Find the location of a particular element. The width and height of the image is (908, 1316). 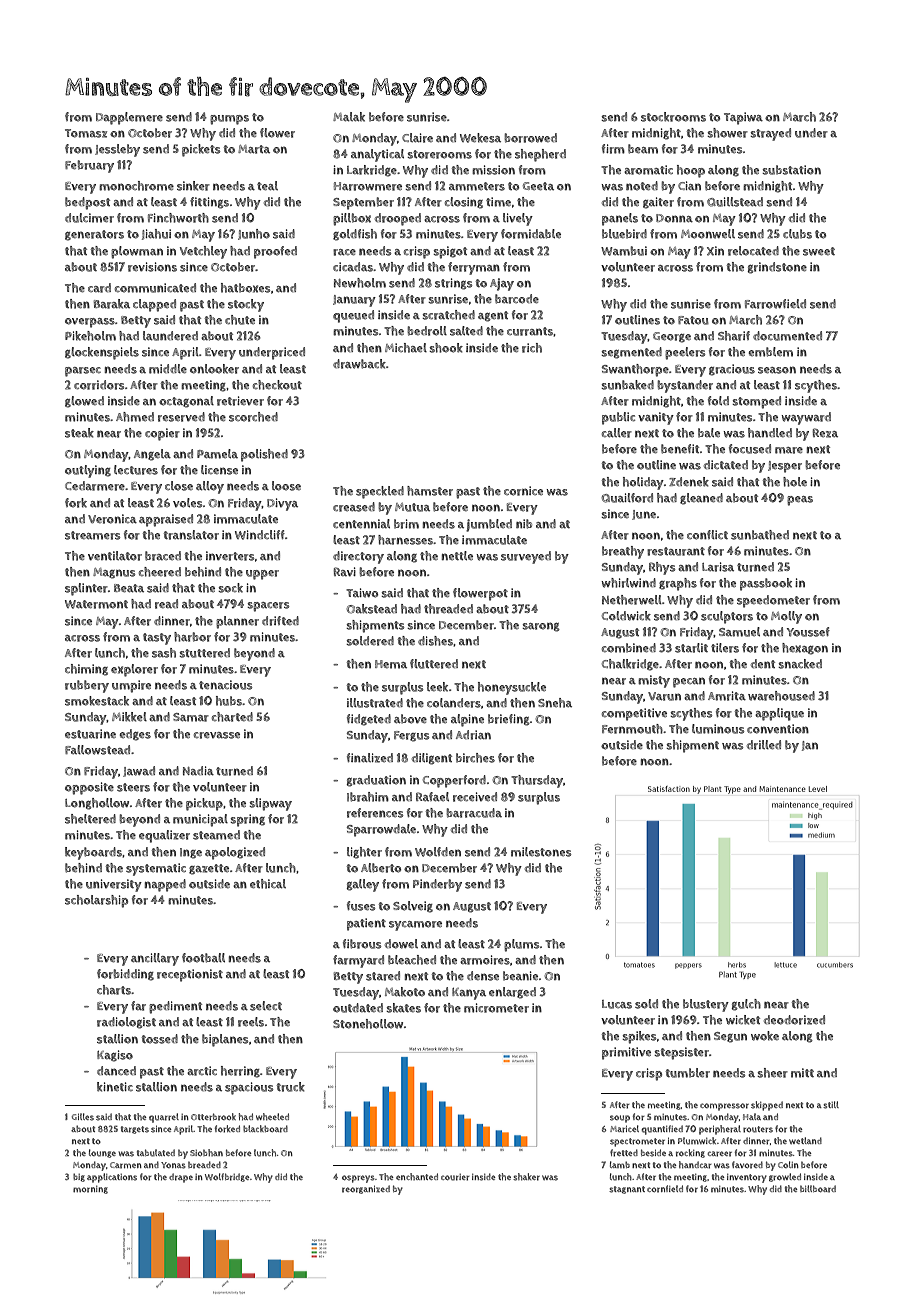

Malak is located at coordinates (349, 117).
